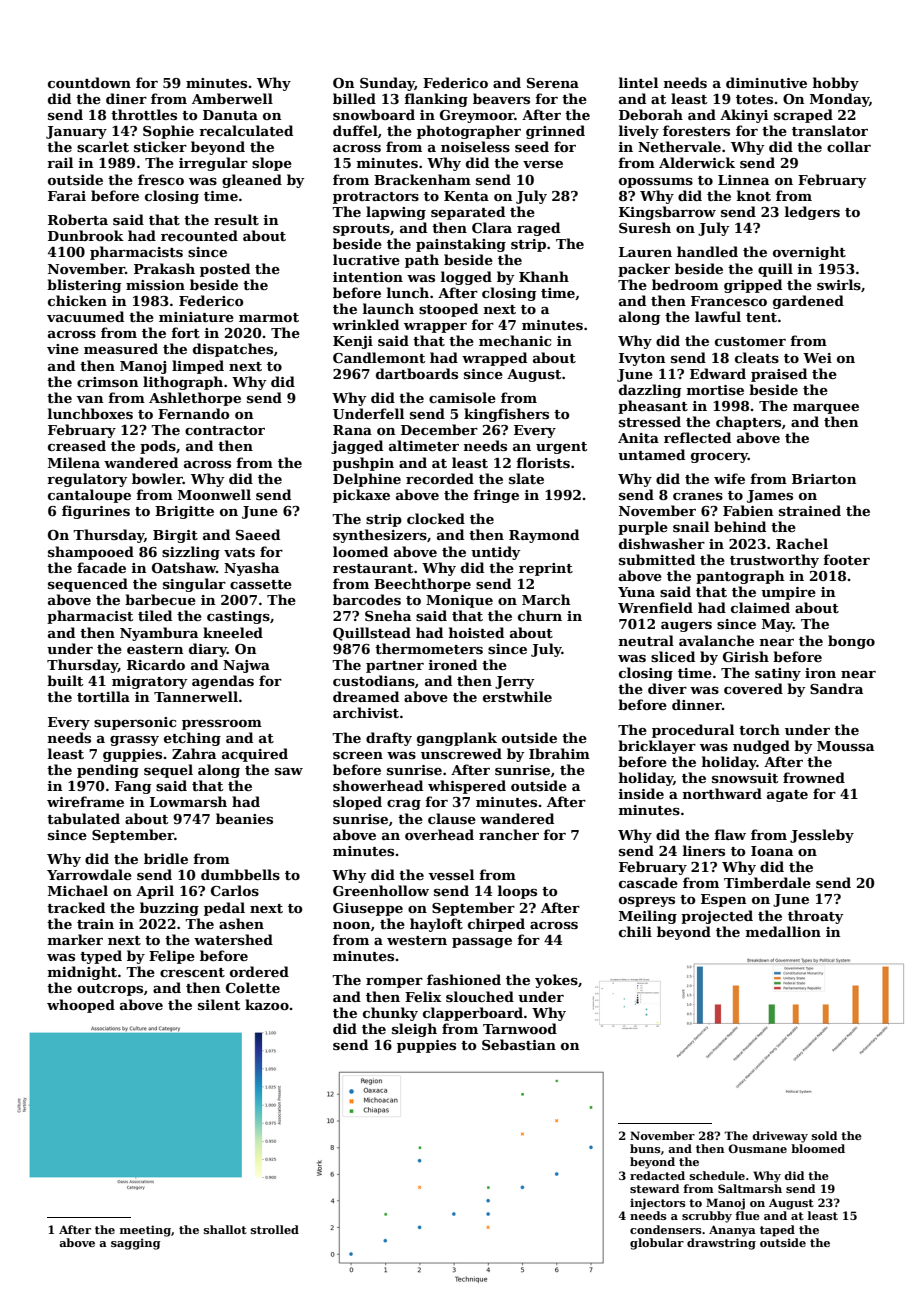 The image size is (924, 1308). Describe the element at coordinates (496, 553) in the page. I see `untidy` at that location.
